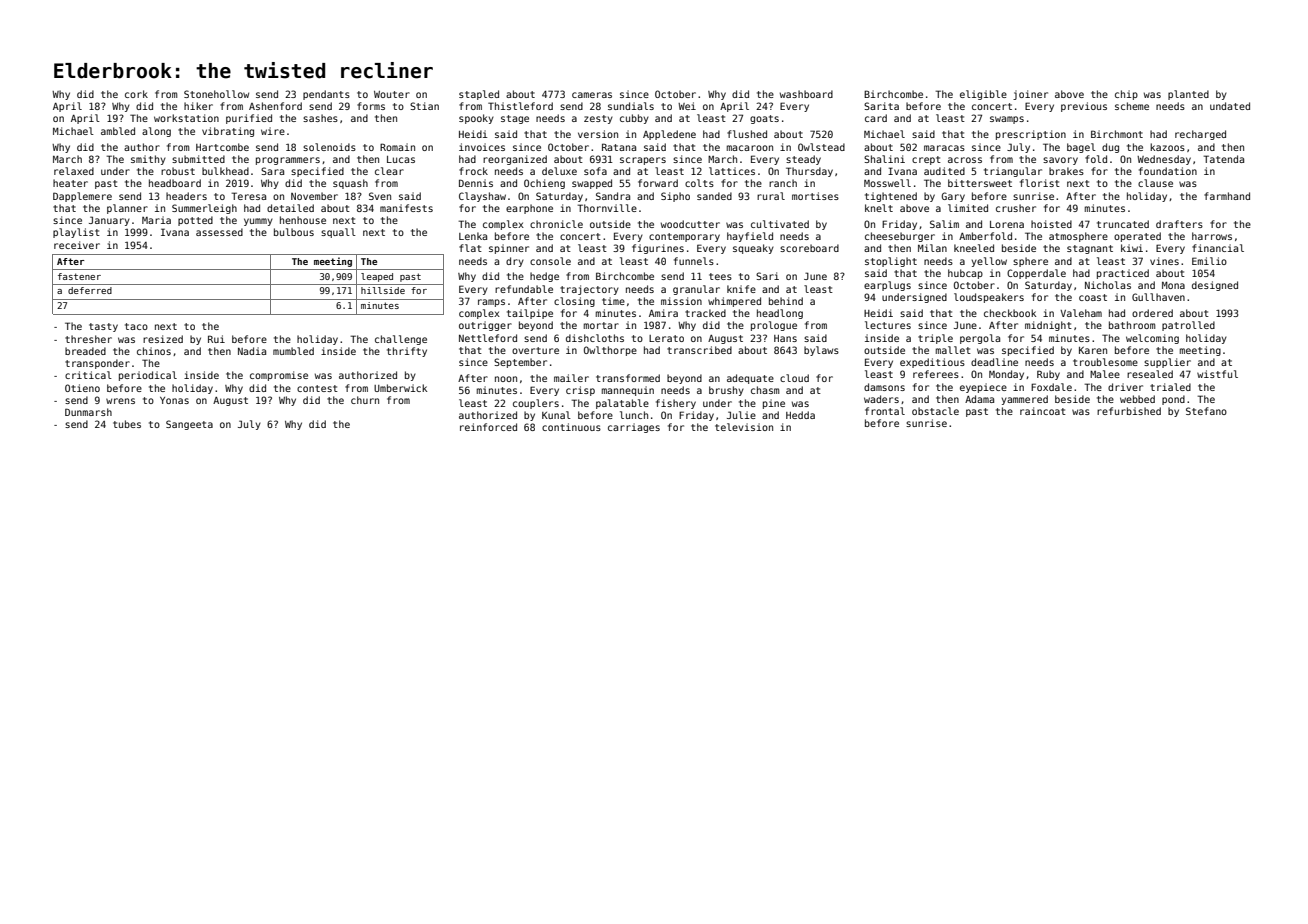 This page has height=924, width=1308. I want to click on ambled, so click(118, 131).
